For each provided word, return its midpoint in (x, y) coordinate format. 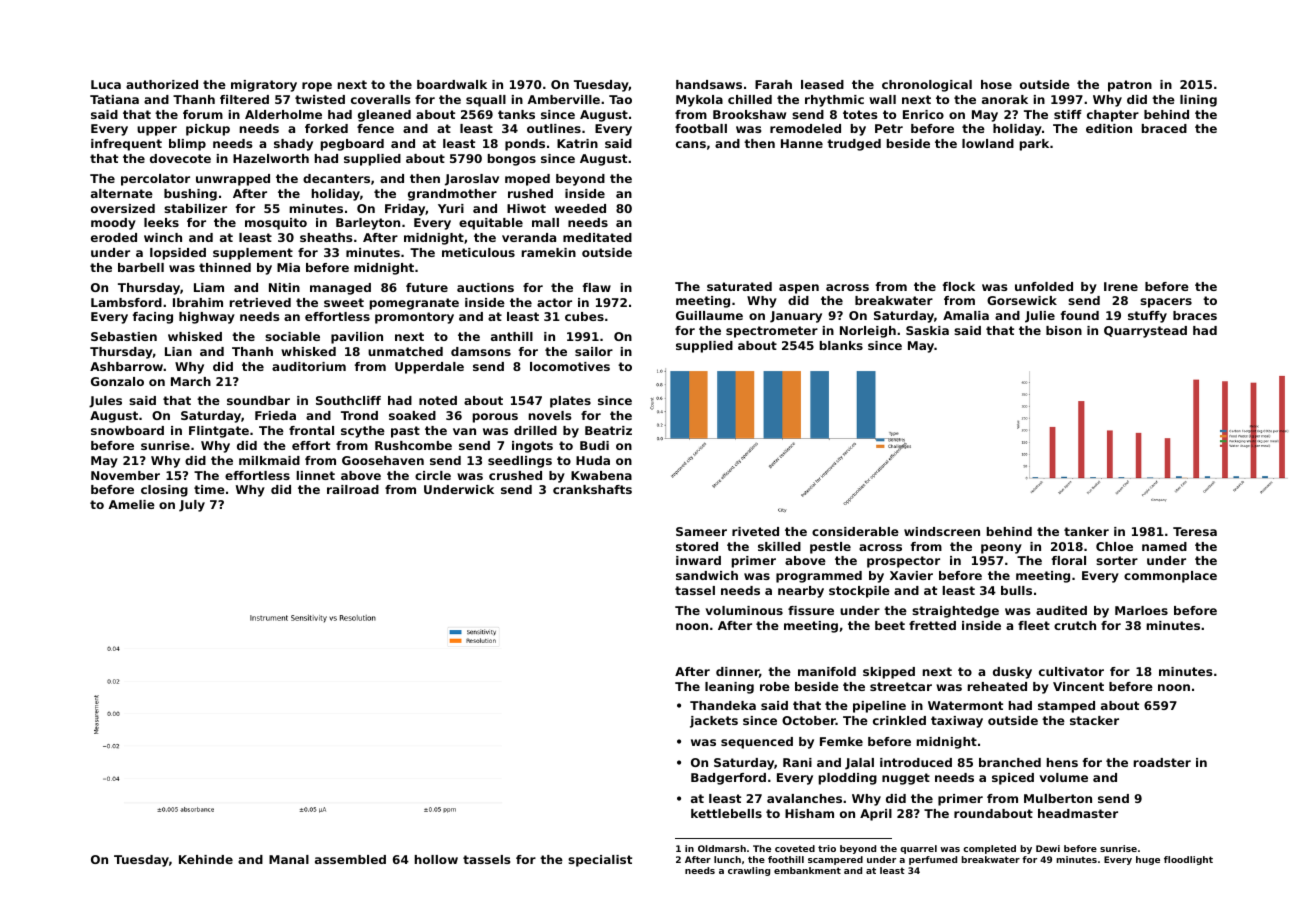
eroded (114, 237)
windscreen (942, 531)
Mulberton (1058, 798)
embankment (807, 870)
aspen (799, 289)
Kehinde (206, 859)
